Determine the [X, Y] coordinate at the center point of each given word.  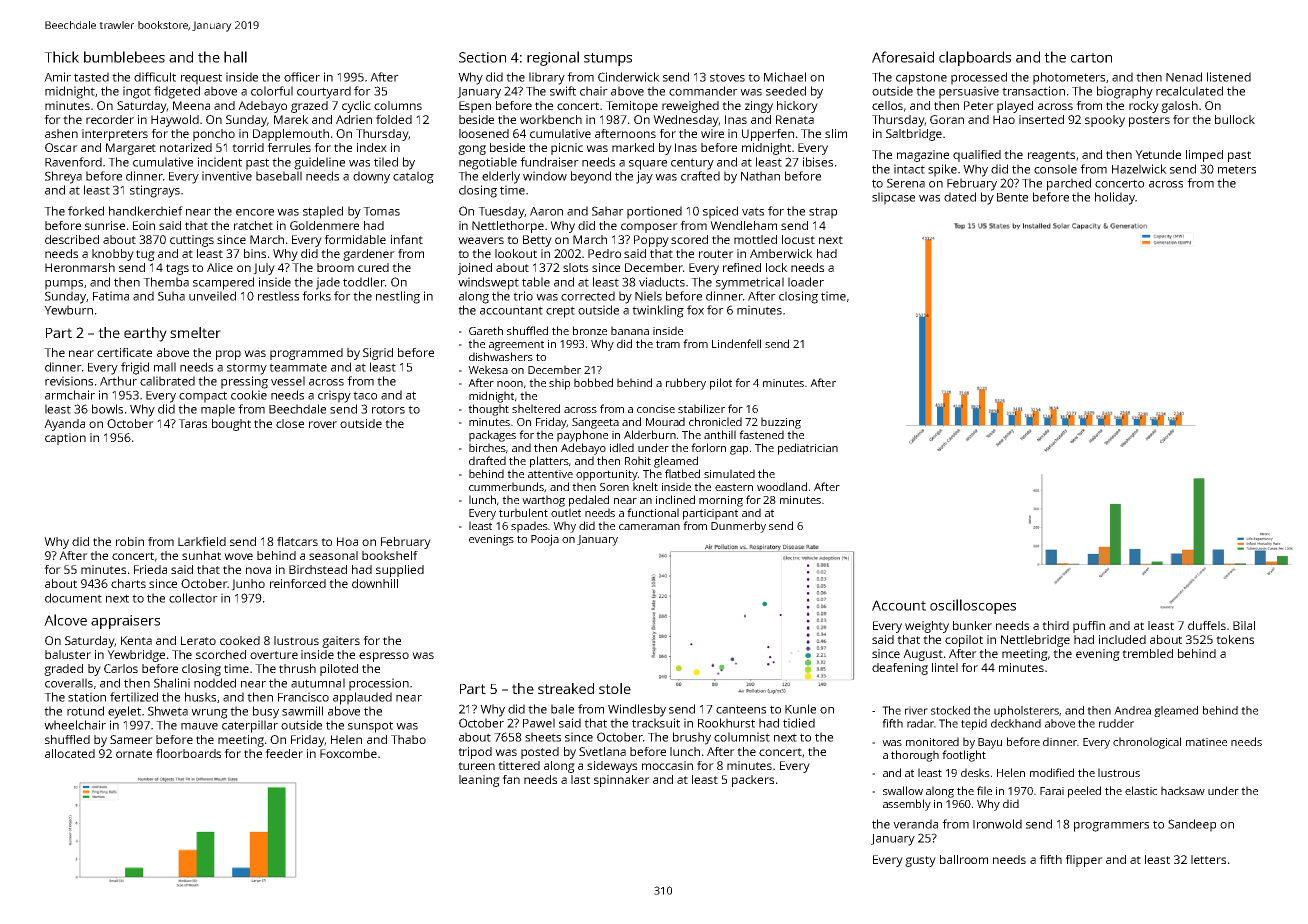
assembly [907, 805]
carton [1091, 58]
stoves [727, 77]
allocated [70, 753]
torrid [248, 147]
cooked [240, 640]
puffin [1089, 627]
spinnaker [622, 781]
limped [1204, 156]
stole [615, 688]
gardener [369, 255]
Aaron [546, 211]
